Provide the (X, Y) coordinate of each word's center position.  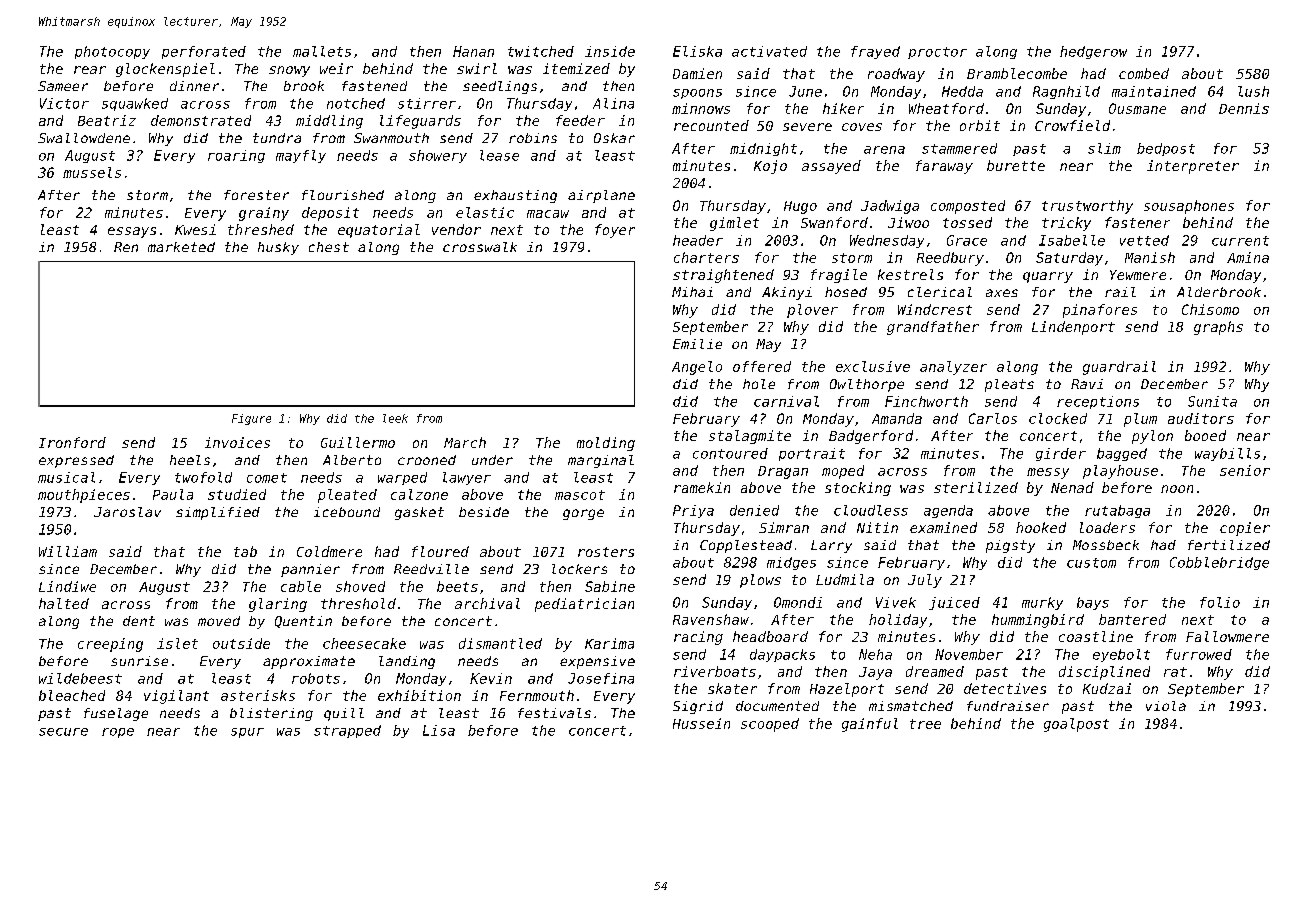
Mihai (692, 292)
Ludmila (845, 579)
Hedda (962, 91)
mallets (322, 51)
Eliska (697, 51)
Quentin (303, 622)
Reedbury (950, 259)
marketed (181, 247)
